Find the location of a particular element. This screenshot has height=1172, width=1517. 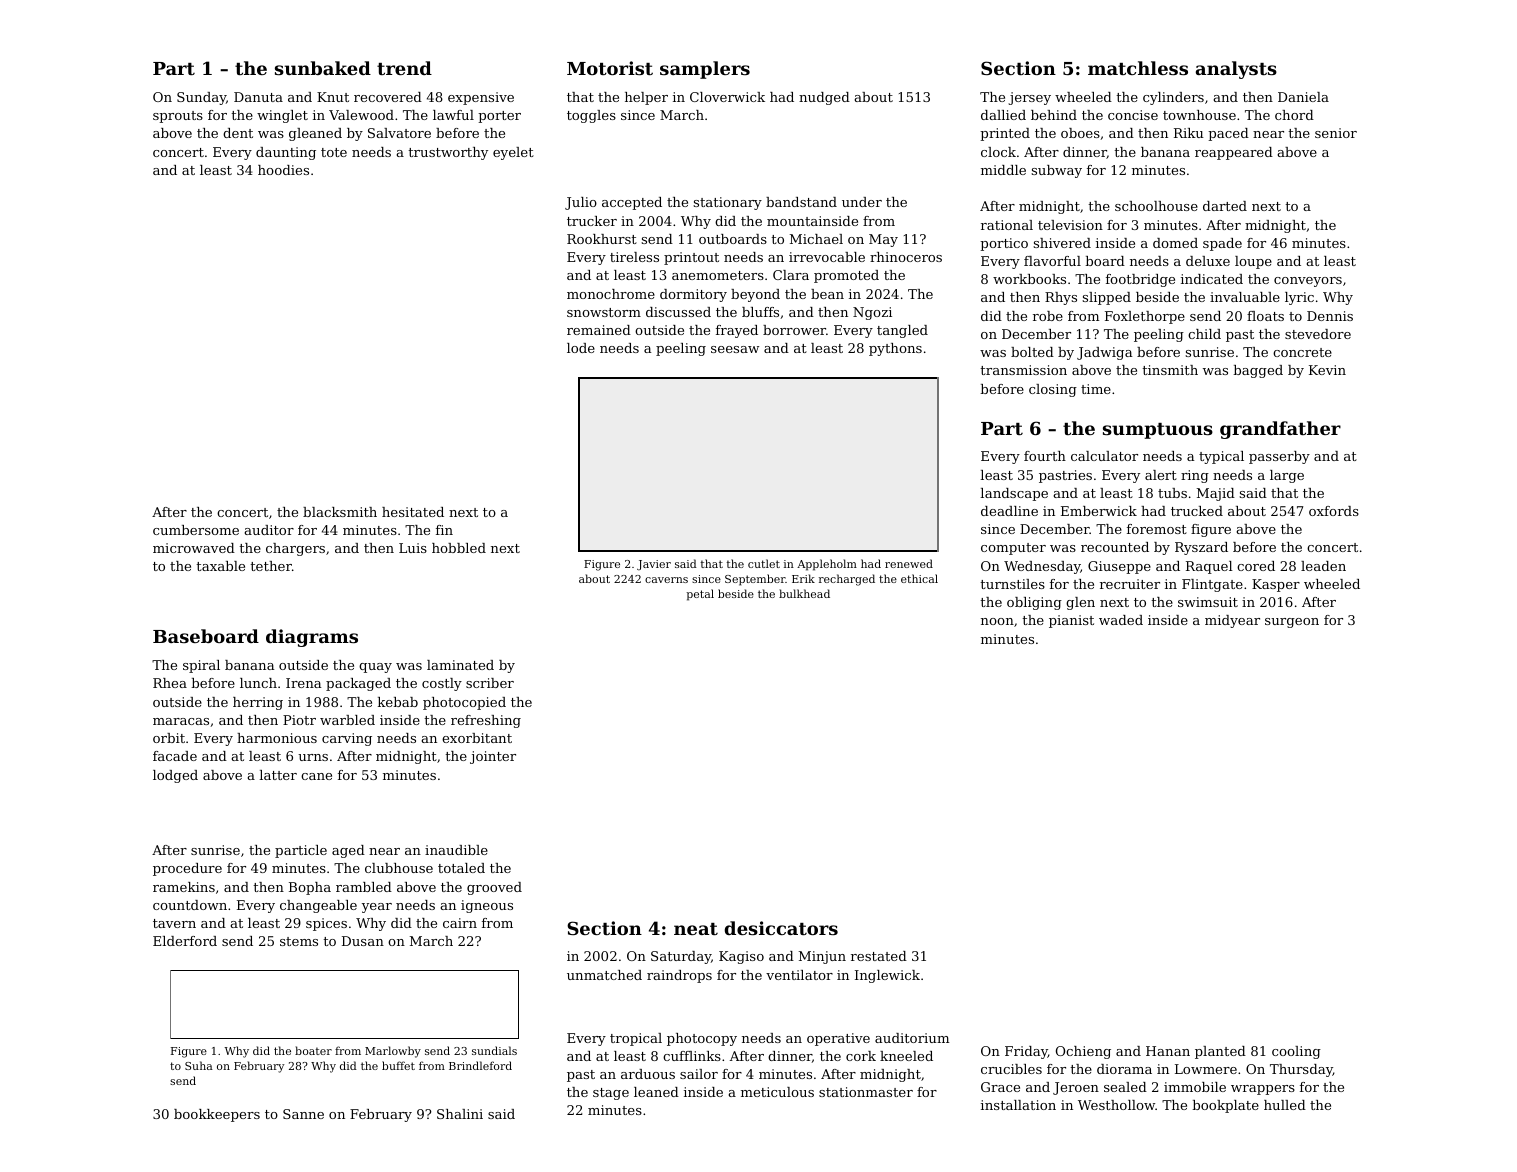

sprouts is located at coordinates (178, 117).
